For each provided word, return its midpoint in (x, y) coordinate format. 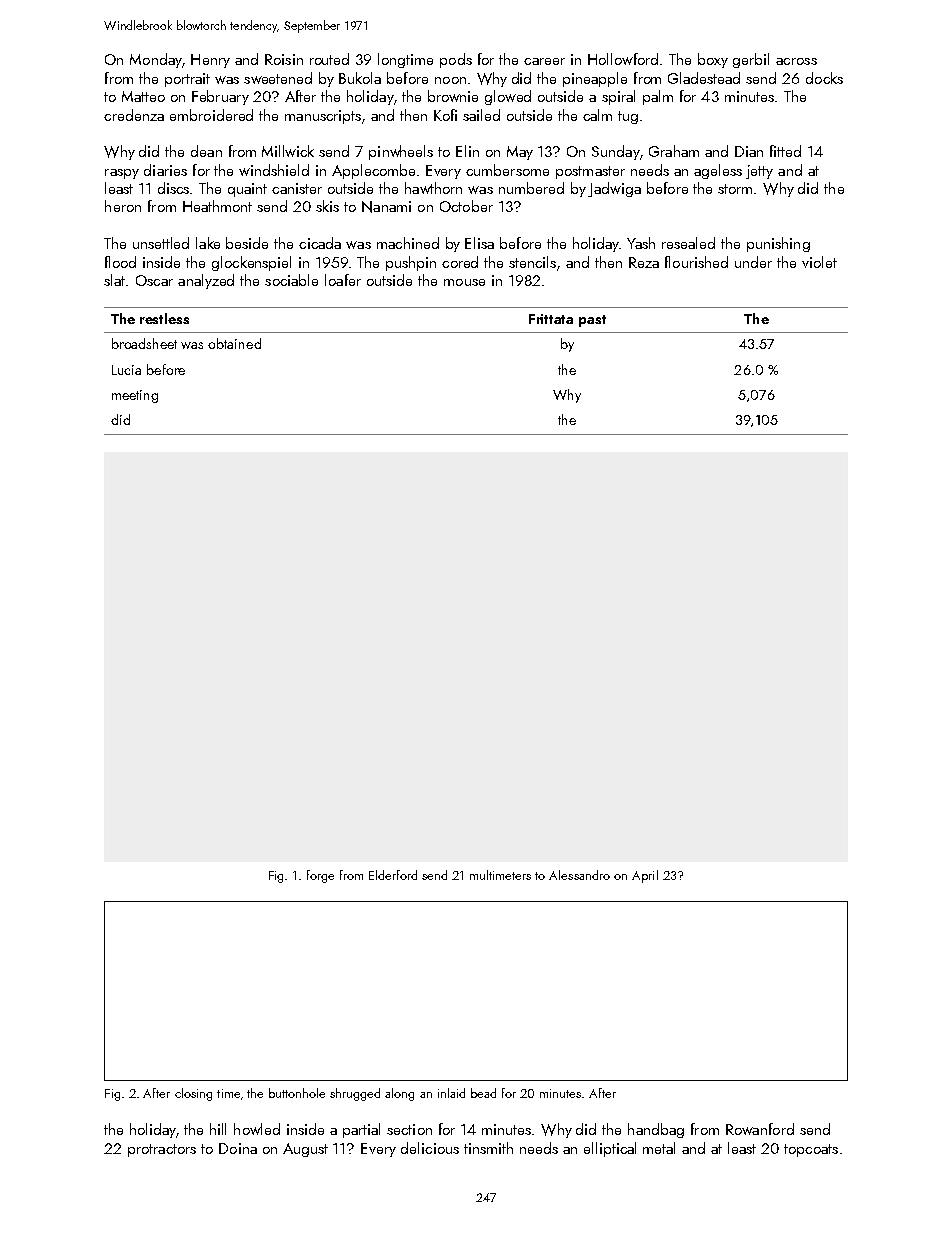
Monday (156, 60)
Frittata (551, 319)
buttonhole (297, 1093)
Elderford (393, 875)
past (592, 321)
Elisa (479, 243)
